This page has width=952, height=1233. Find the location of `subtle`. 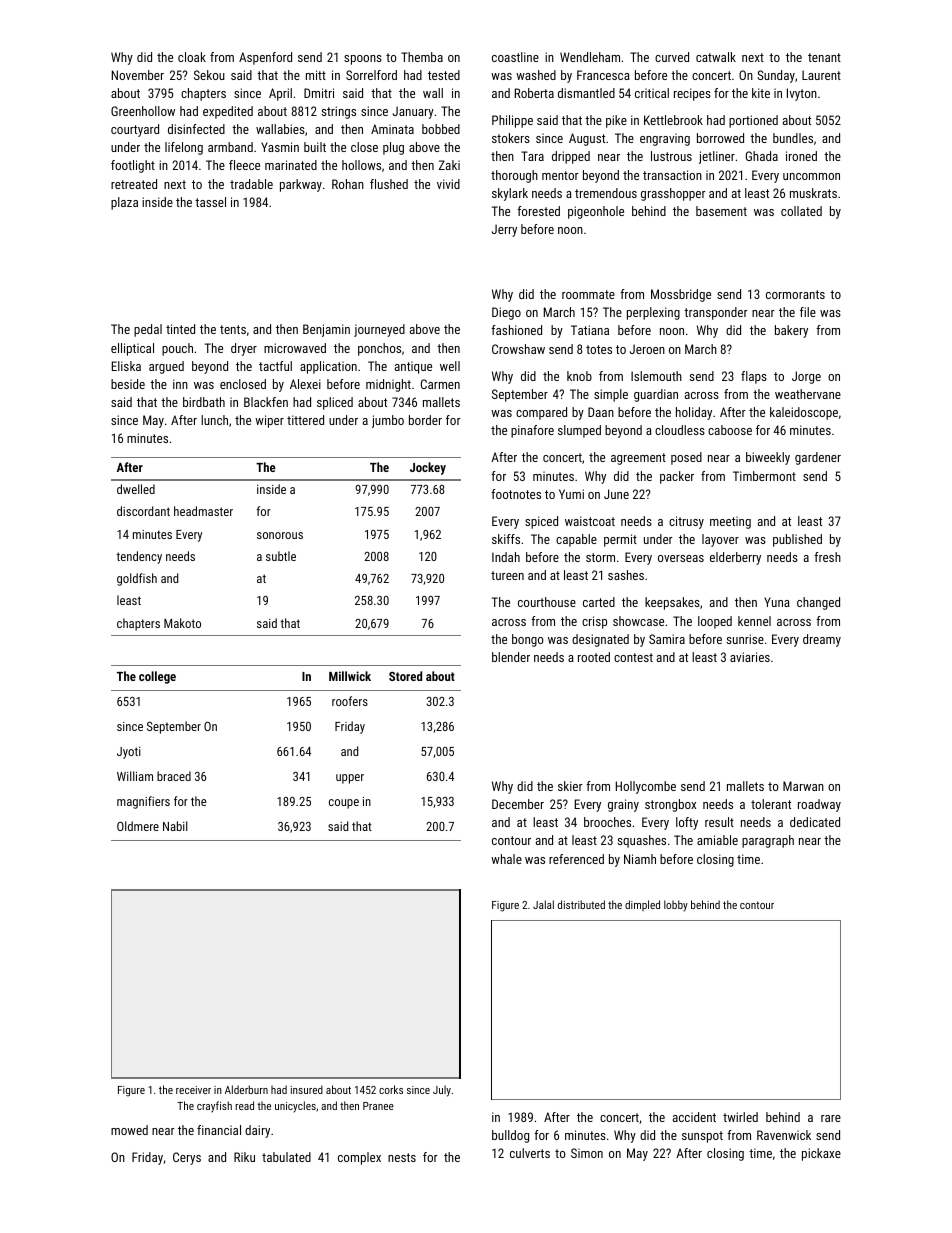

subtle is located at coordinates (281, 556).
